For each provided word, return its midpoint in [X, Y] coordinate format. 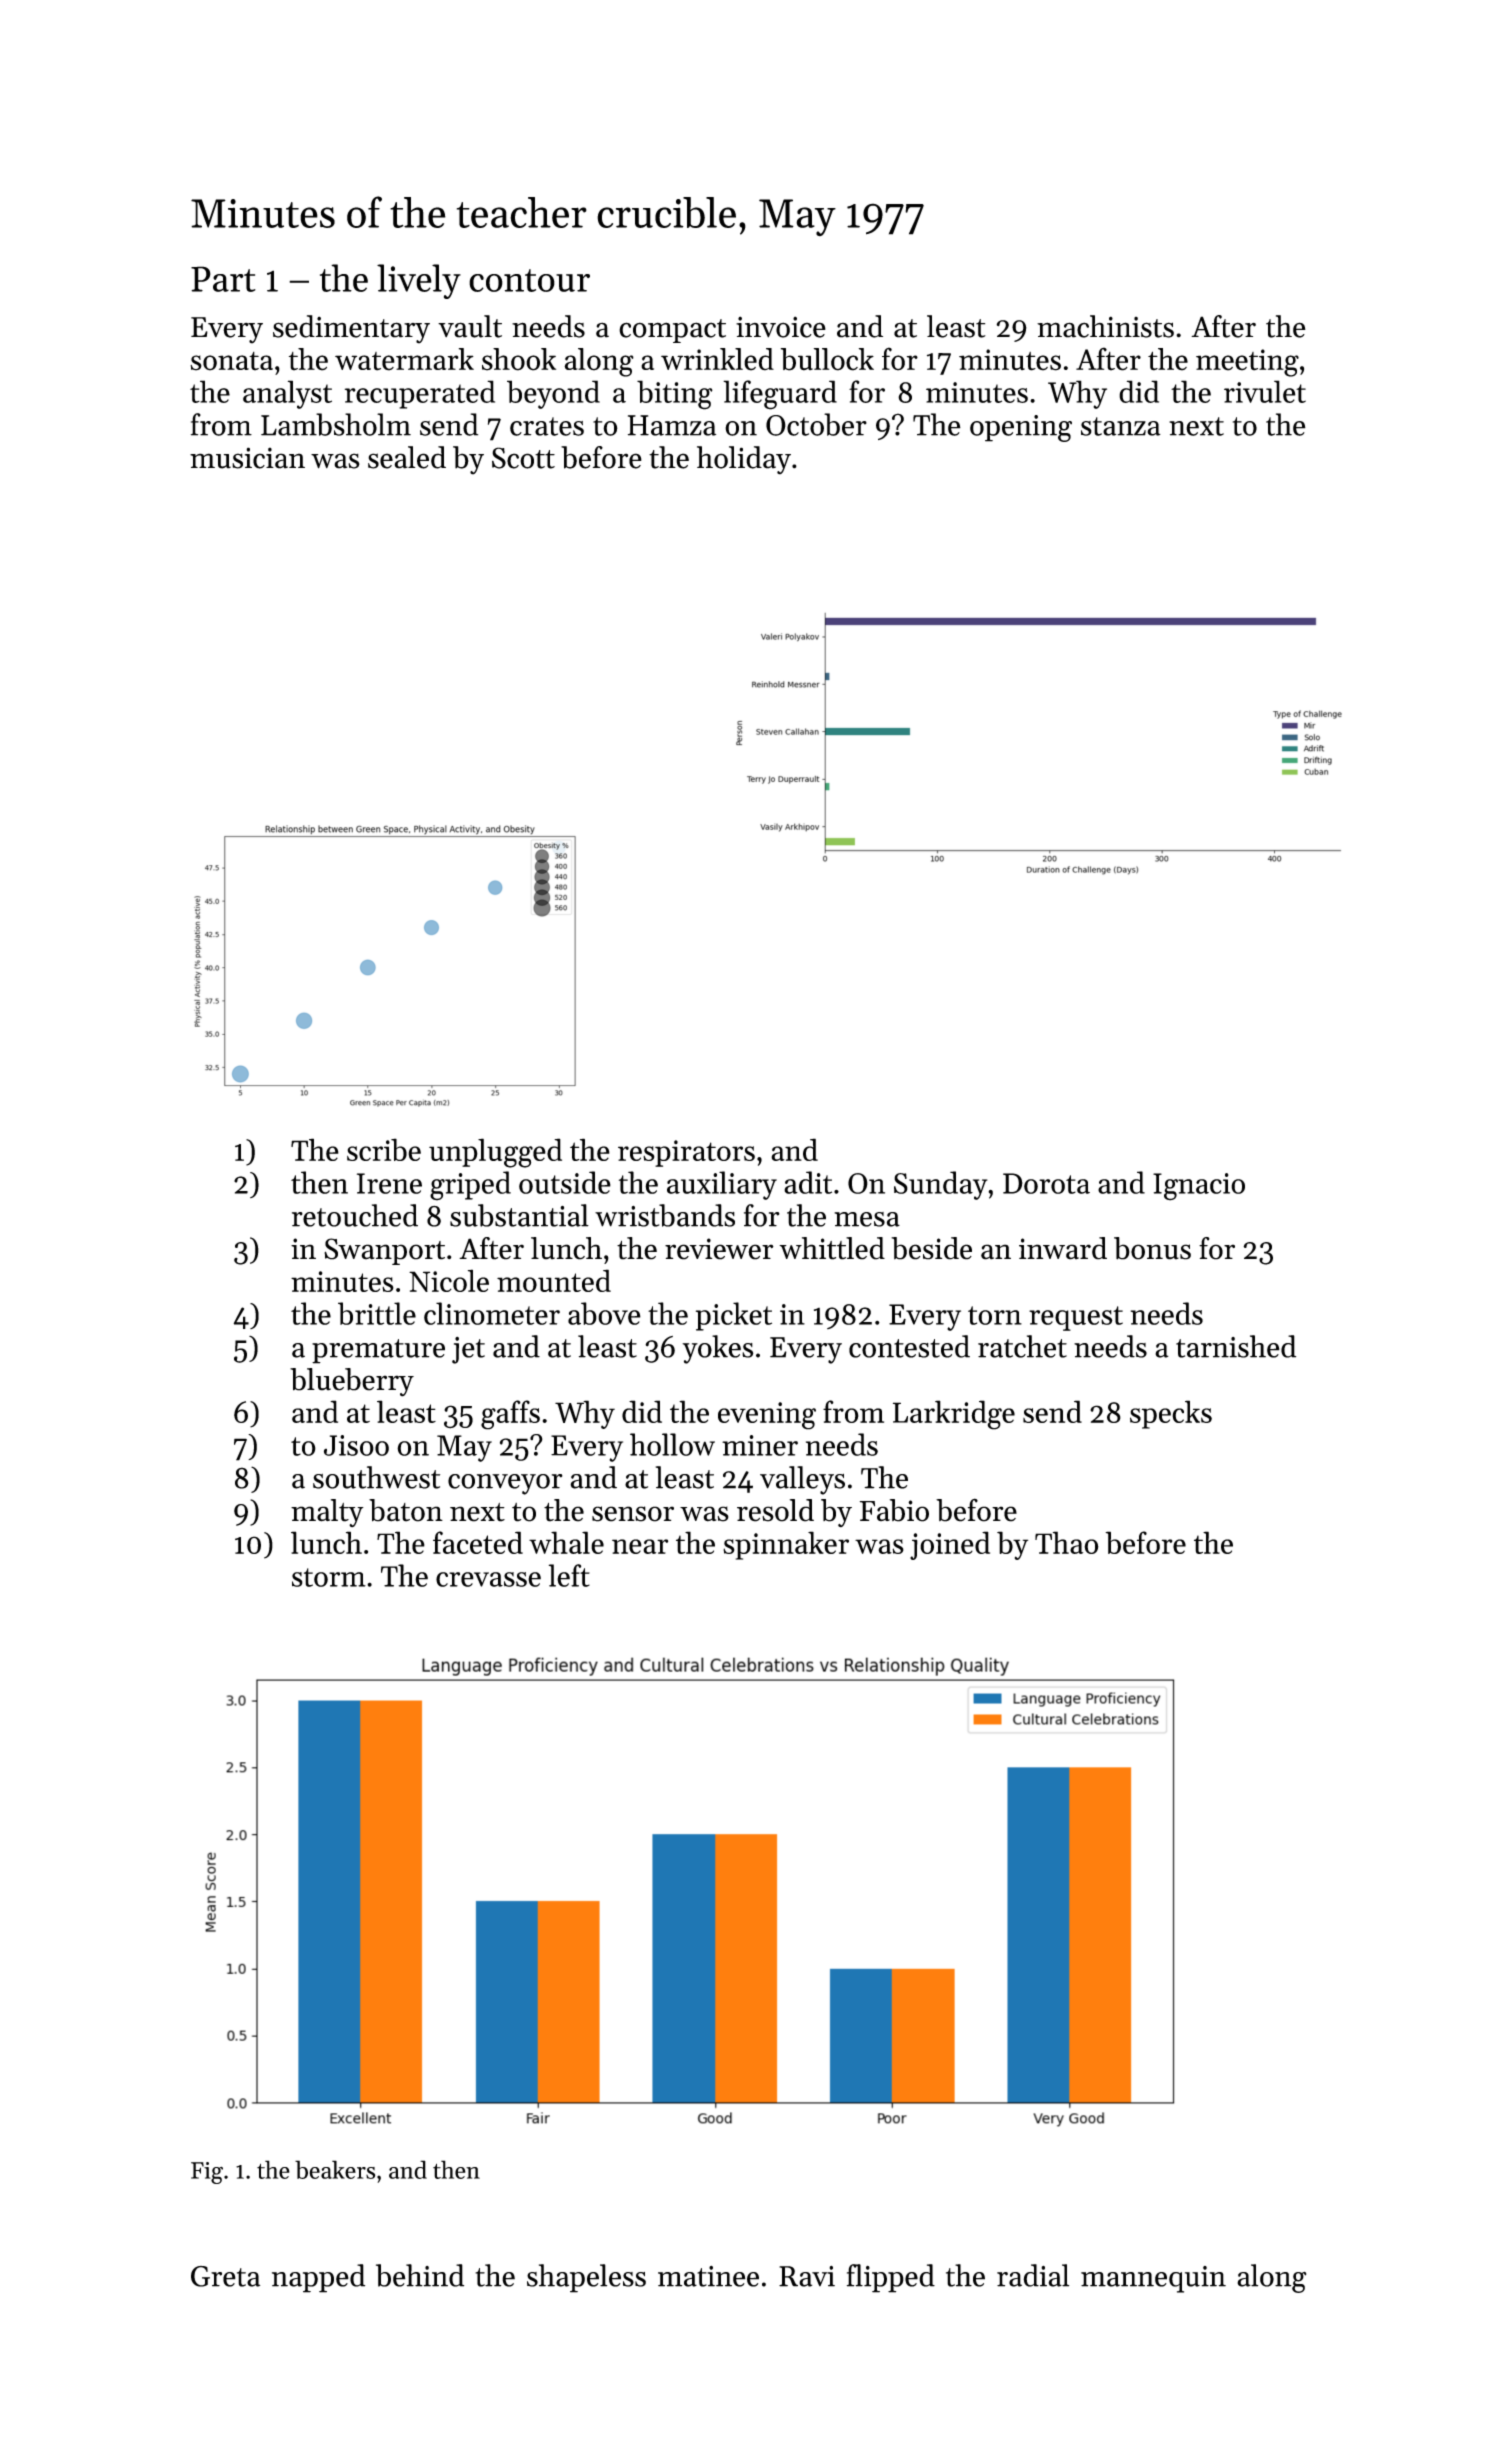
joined [950, 1545]
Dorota [1046, 1183]
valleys [802, 1480]
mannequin [1153, 2279]
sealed [407, 457]
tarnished [1236, 1346]
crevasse [488, 1579]
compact [672, 331]
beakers [335, 2169]
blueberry [352, 1382]
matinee [708, 2276]
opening [1021, 428]
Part [223, 279]
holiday [744, 460]
